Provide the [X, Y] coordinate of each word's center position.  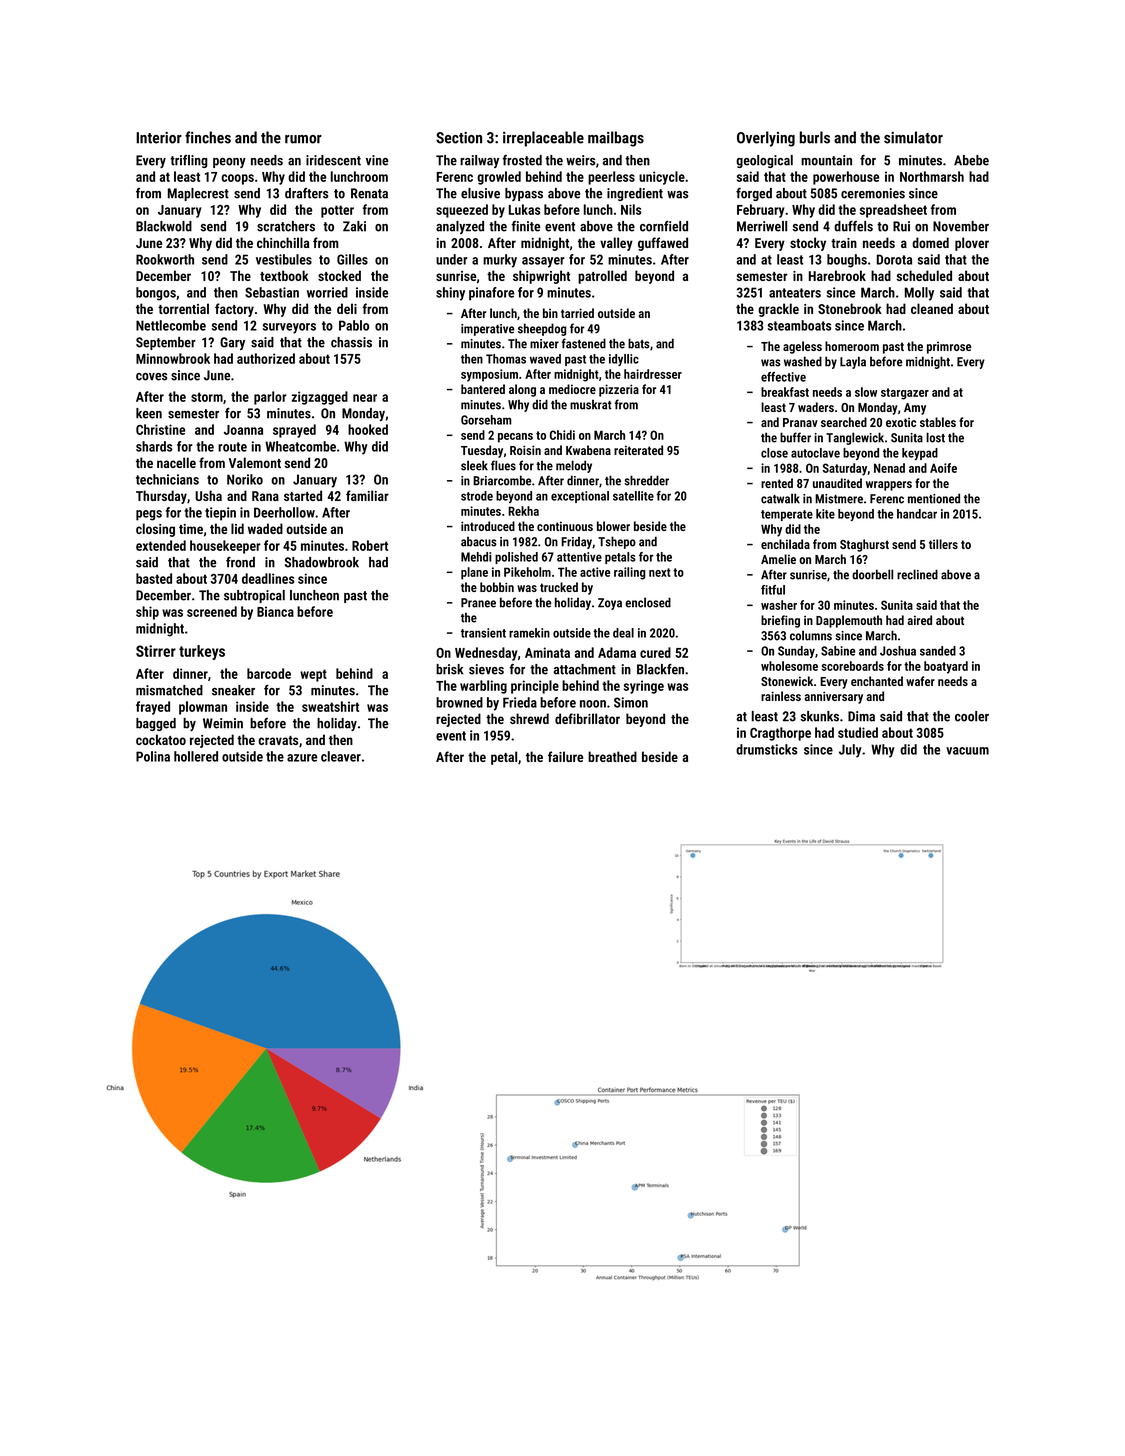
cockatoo [161, 739]
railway [479, 161]
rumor [303, 139]
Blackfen [660, 669]
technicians [167, 479]
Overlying [766, 139]
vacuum [967, 751]
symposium [489, 375]
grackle [778, 310]
